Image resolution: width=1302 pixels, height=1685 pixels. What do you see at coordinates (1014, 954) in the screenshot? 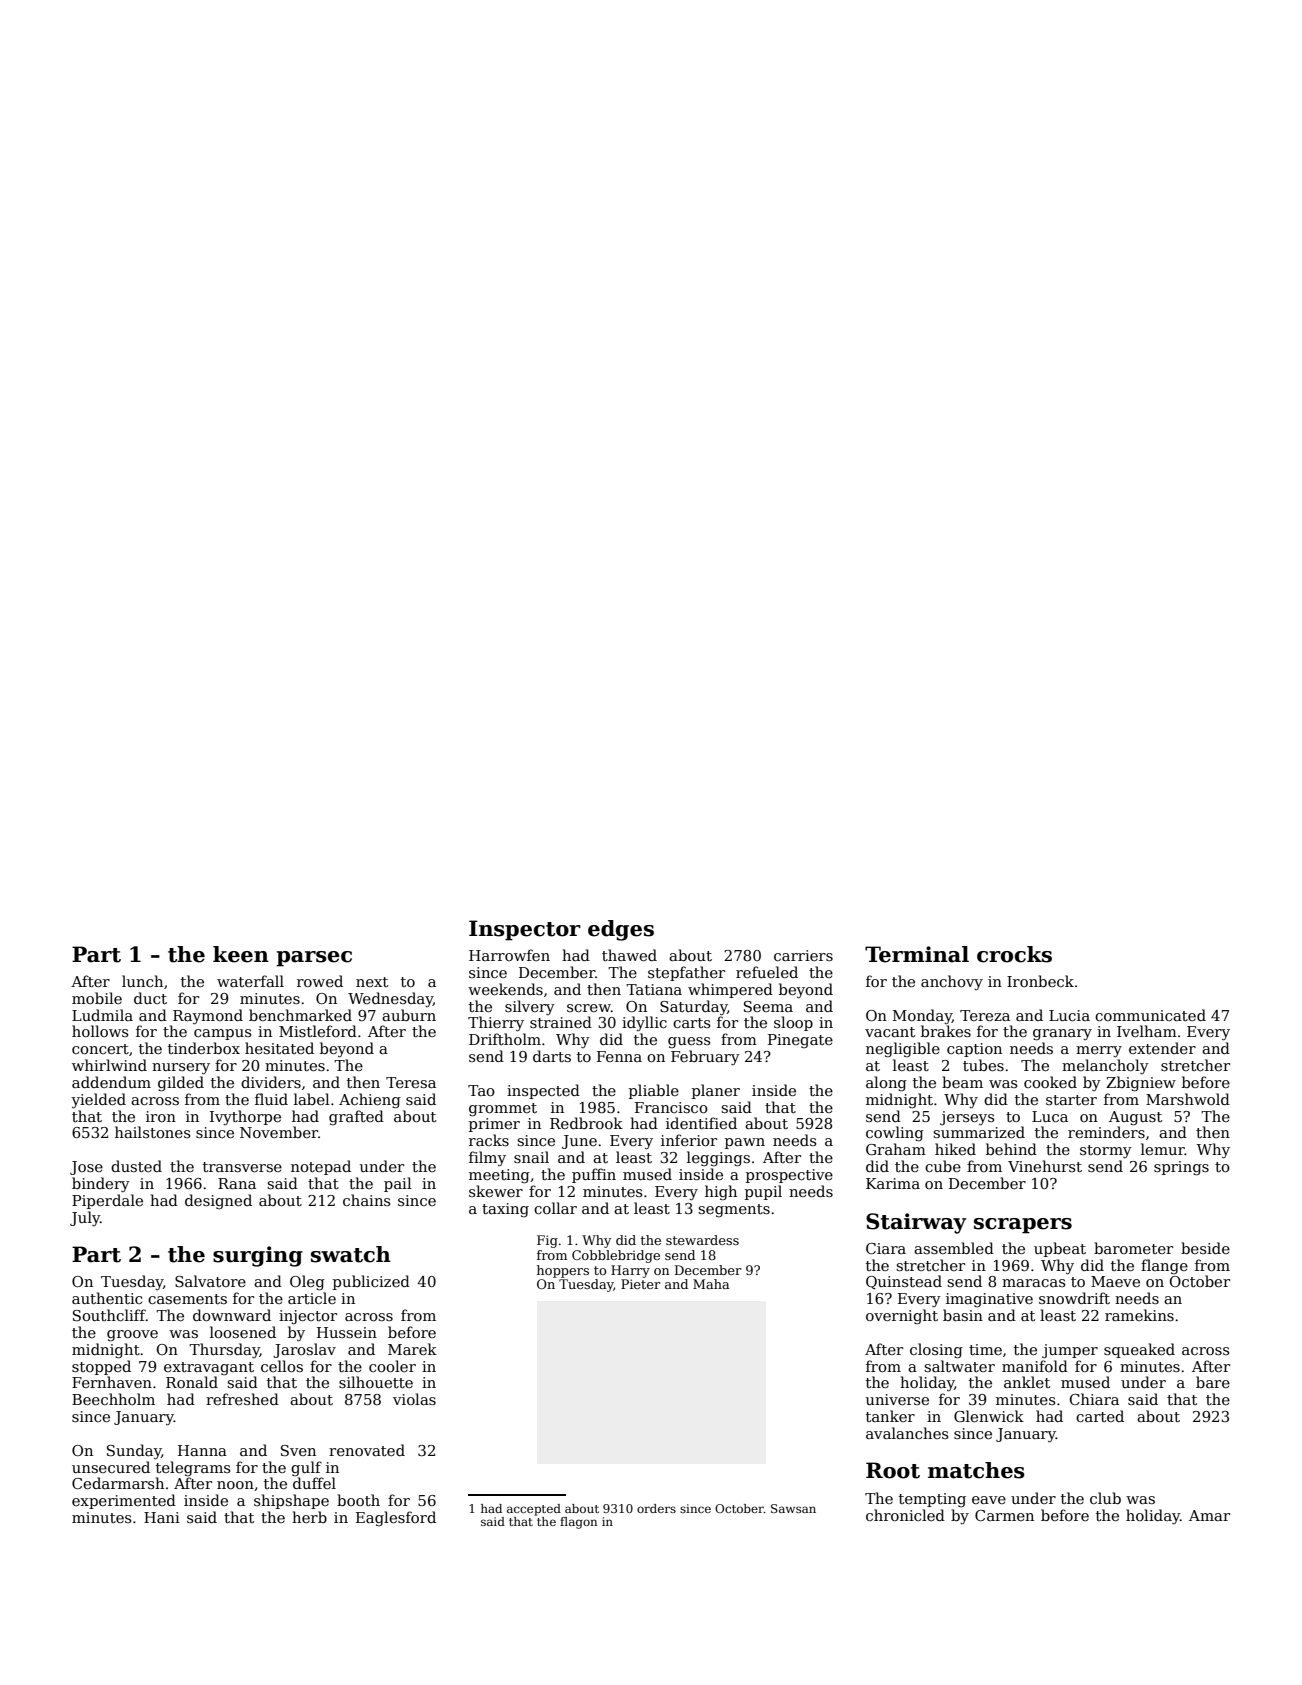
I see `crocks` at bounding box center [1014, 954].
